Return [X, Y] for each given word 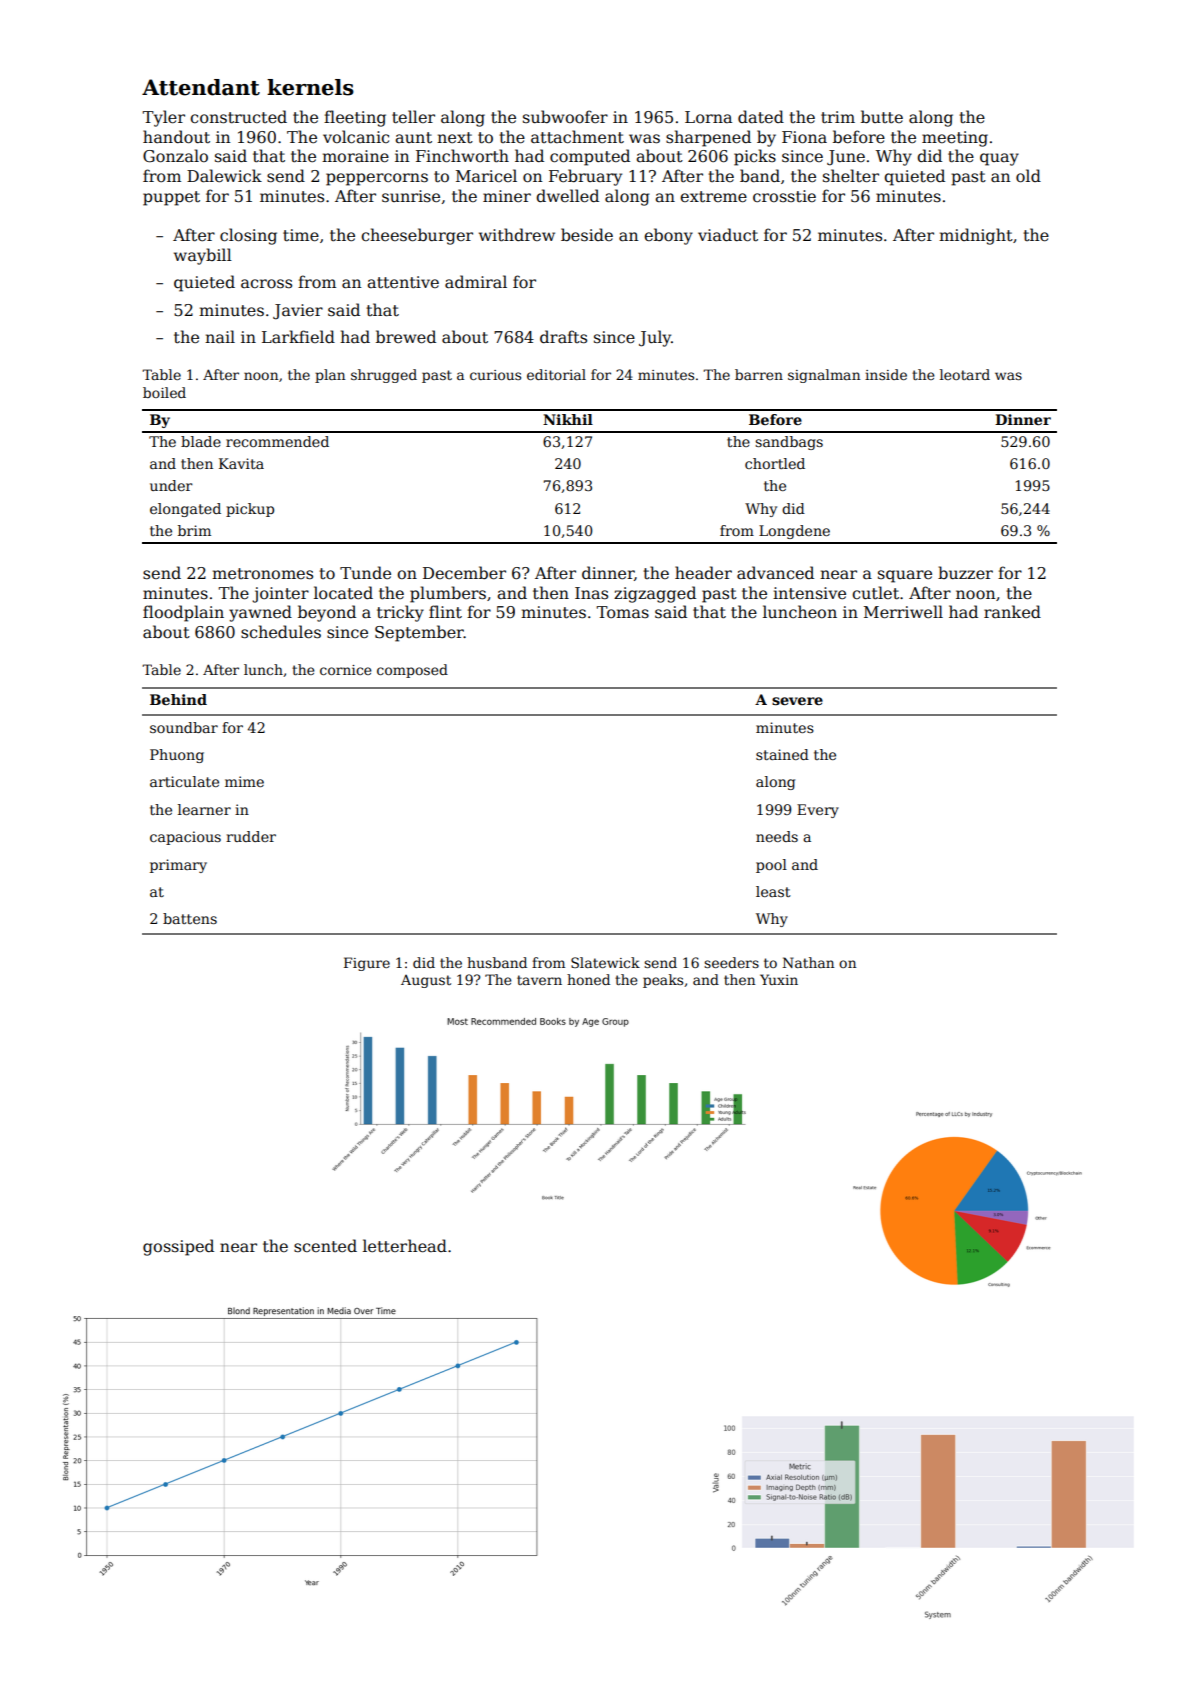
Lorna [708, 117]
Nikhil [568, 419]
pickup [250, 510]
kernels [310, 87]
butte [882, 117]
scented [325, 1245]
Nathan [808, 962]
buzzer [965, 573]
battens [190, 918]
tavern [539, 980]
